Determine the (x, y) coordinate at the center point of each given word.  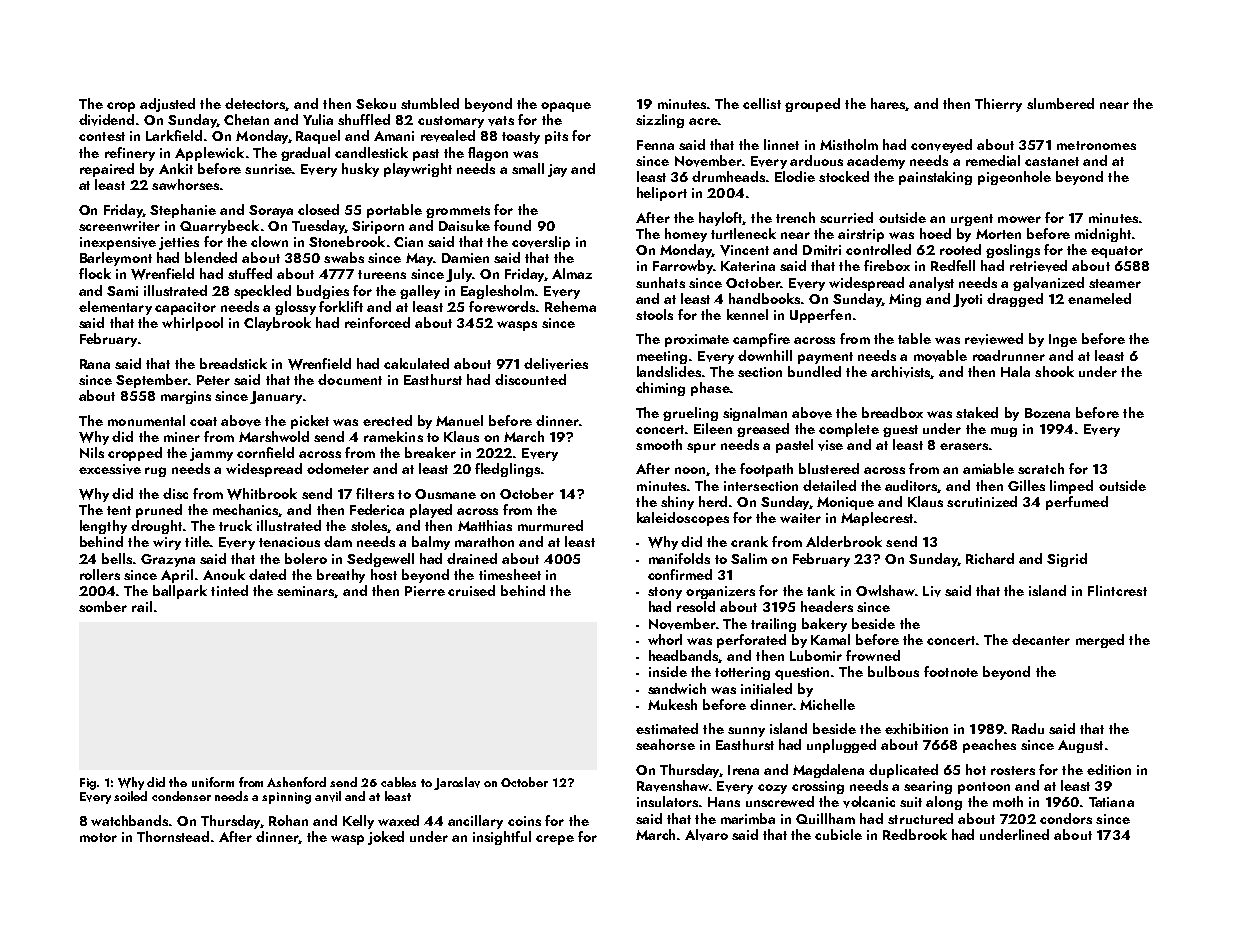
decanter (1041, 639)
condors (1066, 818)
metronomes (1096, 145)
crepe (555, 840)
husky (360, 170)
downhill (765, 355)
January (276, 397)
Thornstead (173, 836)
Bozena (1047, 413)
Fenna (655, 145)
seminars (306, 592)
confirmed (680, 574)
